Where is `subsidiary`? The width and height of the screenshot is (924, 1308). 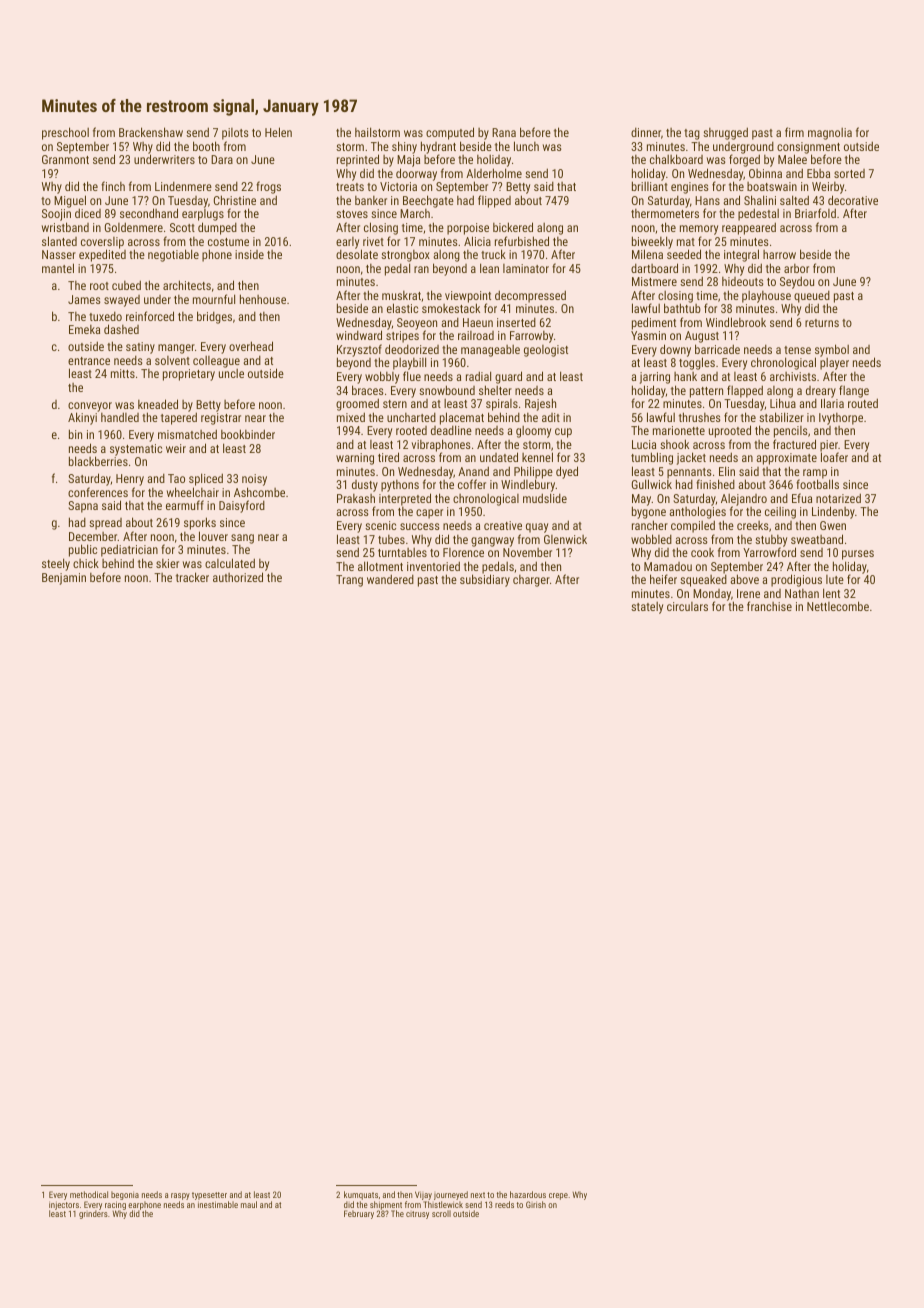
subsidiary is located at coordinates (485, 581).
